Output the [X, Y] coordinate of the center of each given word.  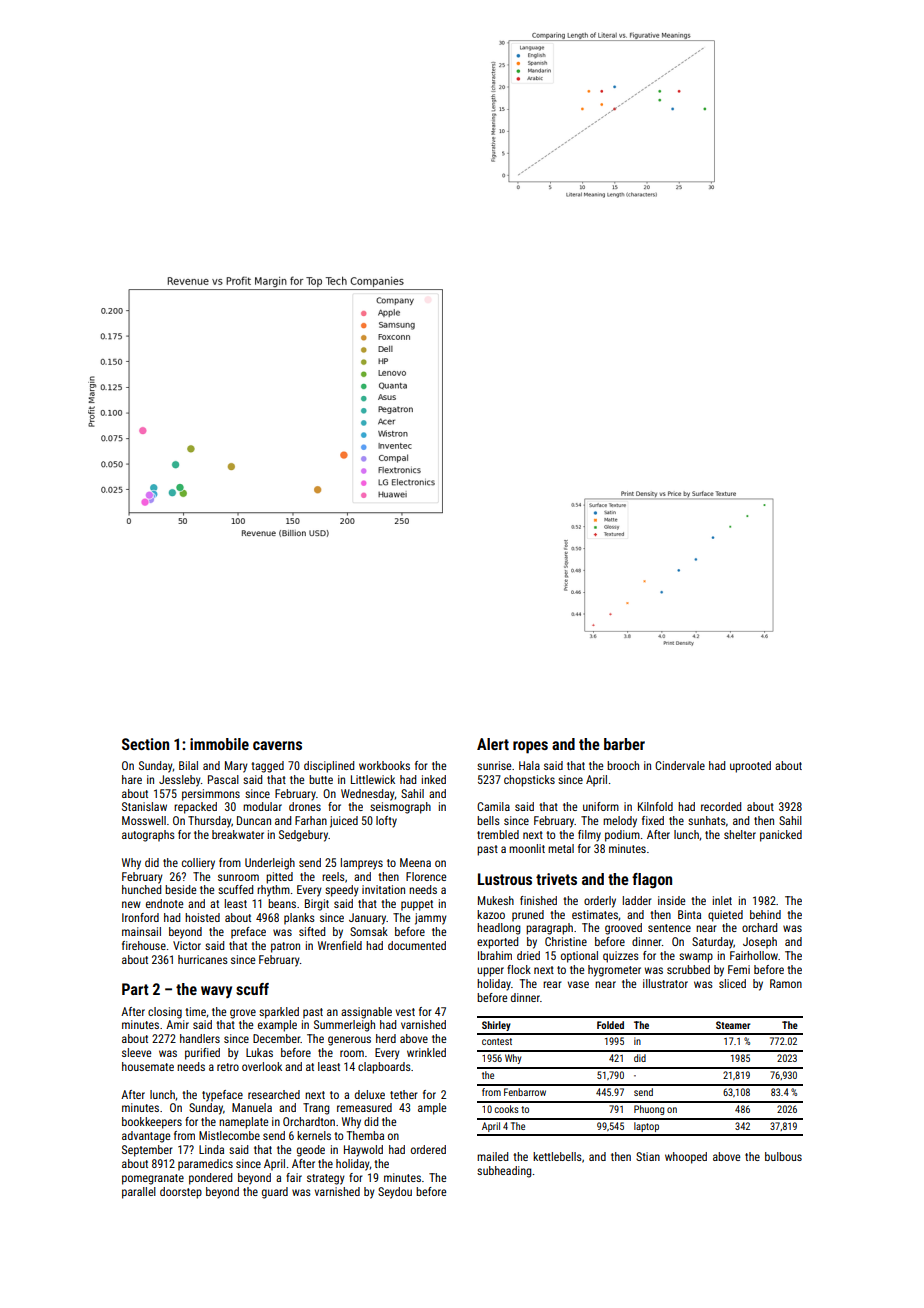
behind [765, 914]
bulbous [783, 1156]
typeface [222, 1096]
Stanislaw [144, 806]
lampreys [362, 864]
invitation [383, 889]
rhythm [273, 891]
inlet [722, 900]
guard [275, 1193]
